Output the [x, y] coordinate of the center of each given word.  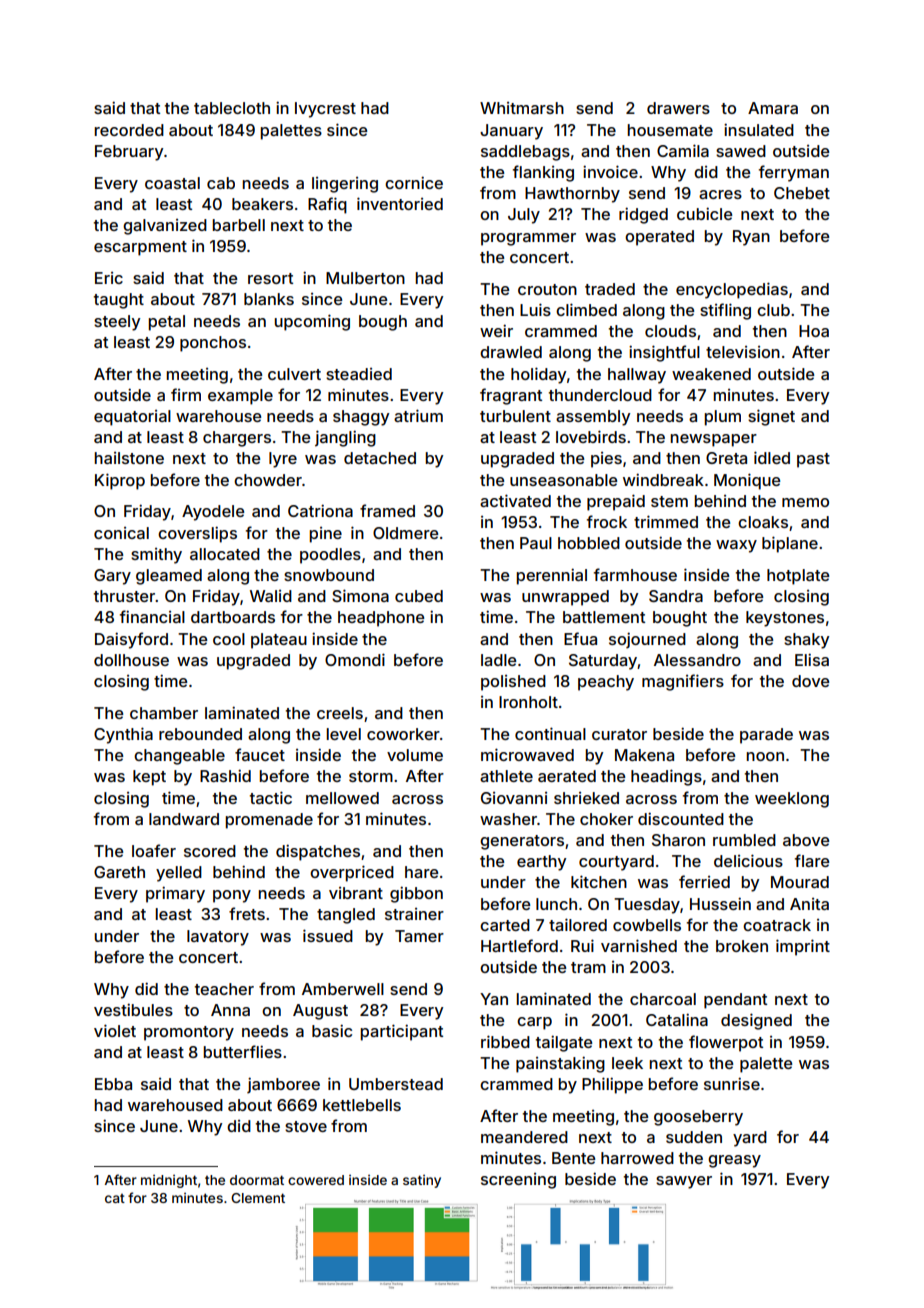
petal [166, 323]
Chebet [802, 193]
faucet [260, 754]
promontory [189, 1033]
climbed [586, 309]
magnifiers [683, 682]
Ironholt [528, 702]
